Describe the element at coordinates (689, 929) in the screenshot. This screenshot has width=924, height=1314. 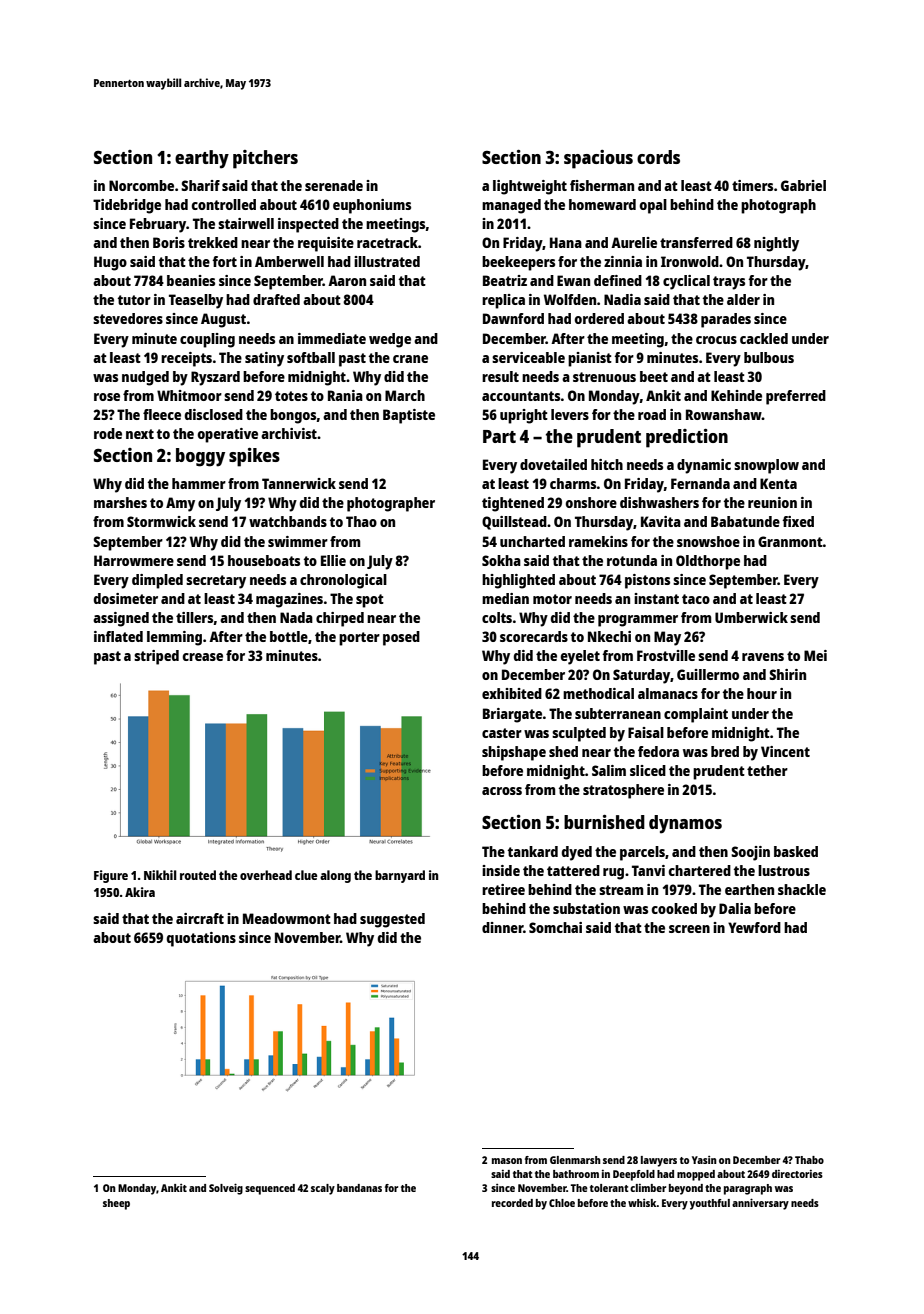
I see `screen` at that location.
